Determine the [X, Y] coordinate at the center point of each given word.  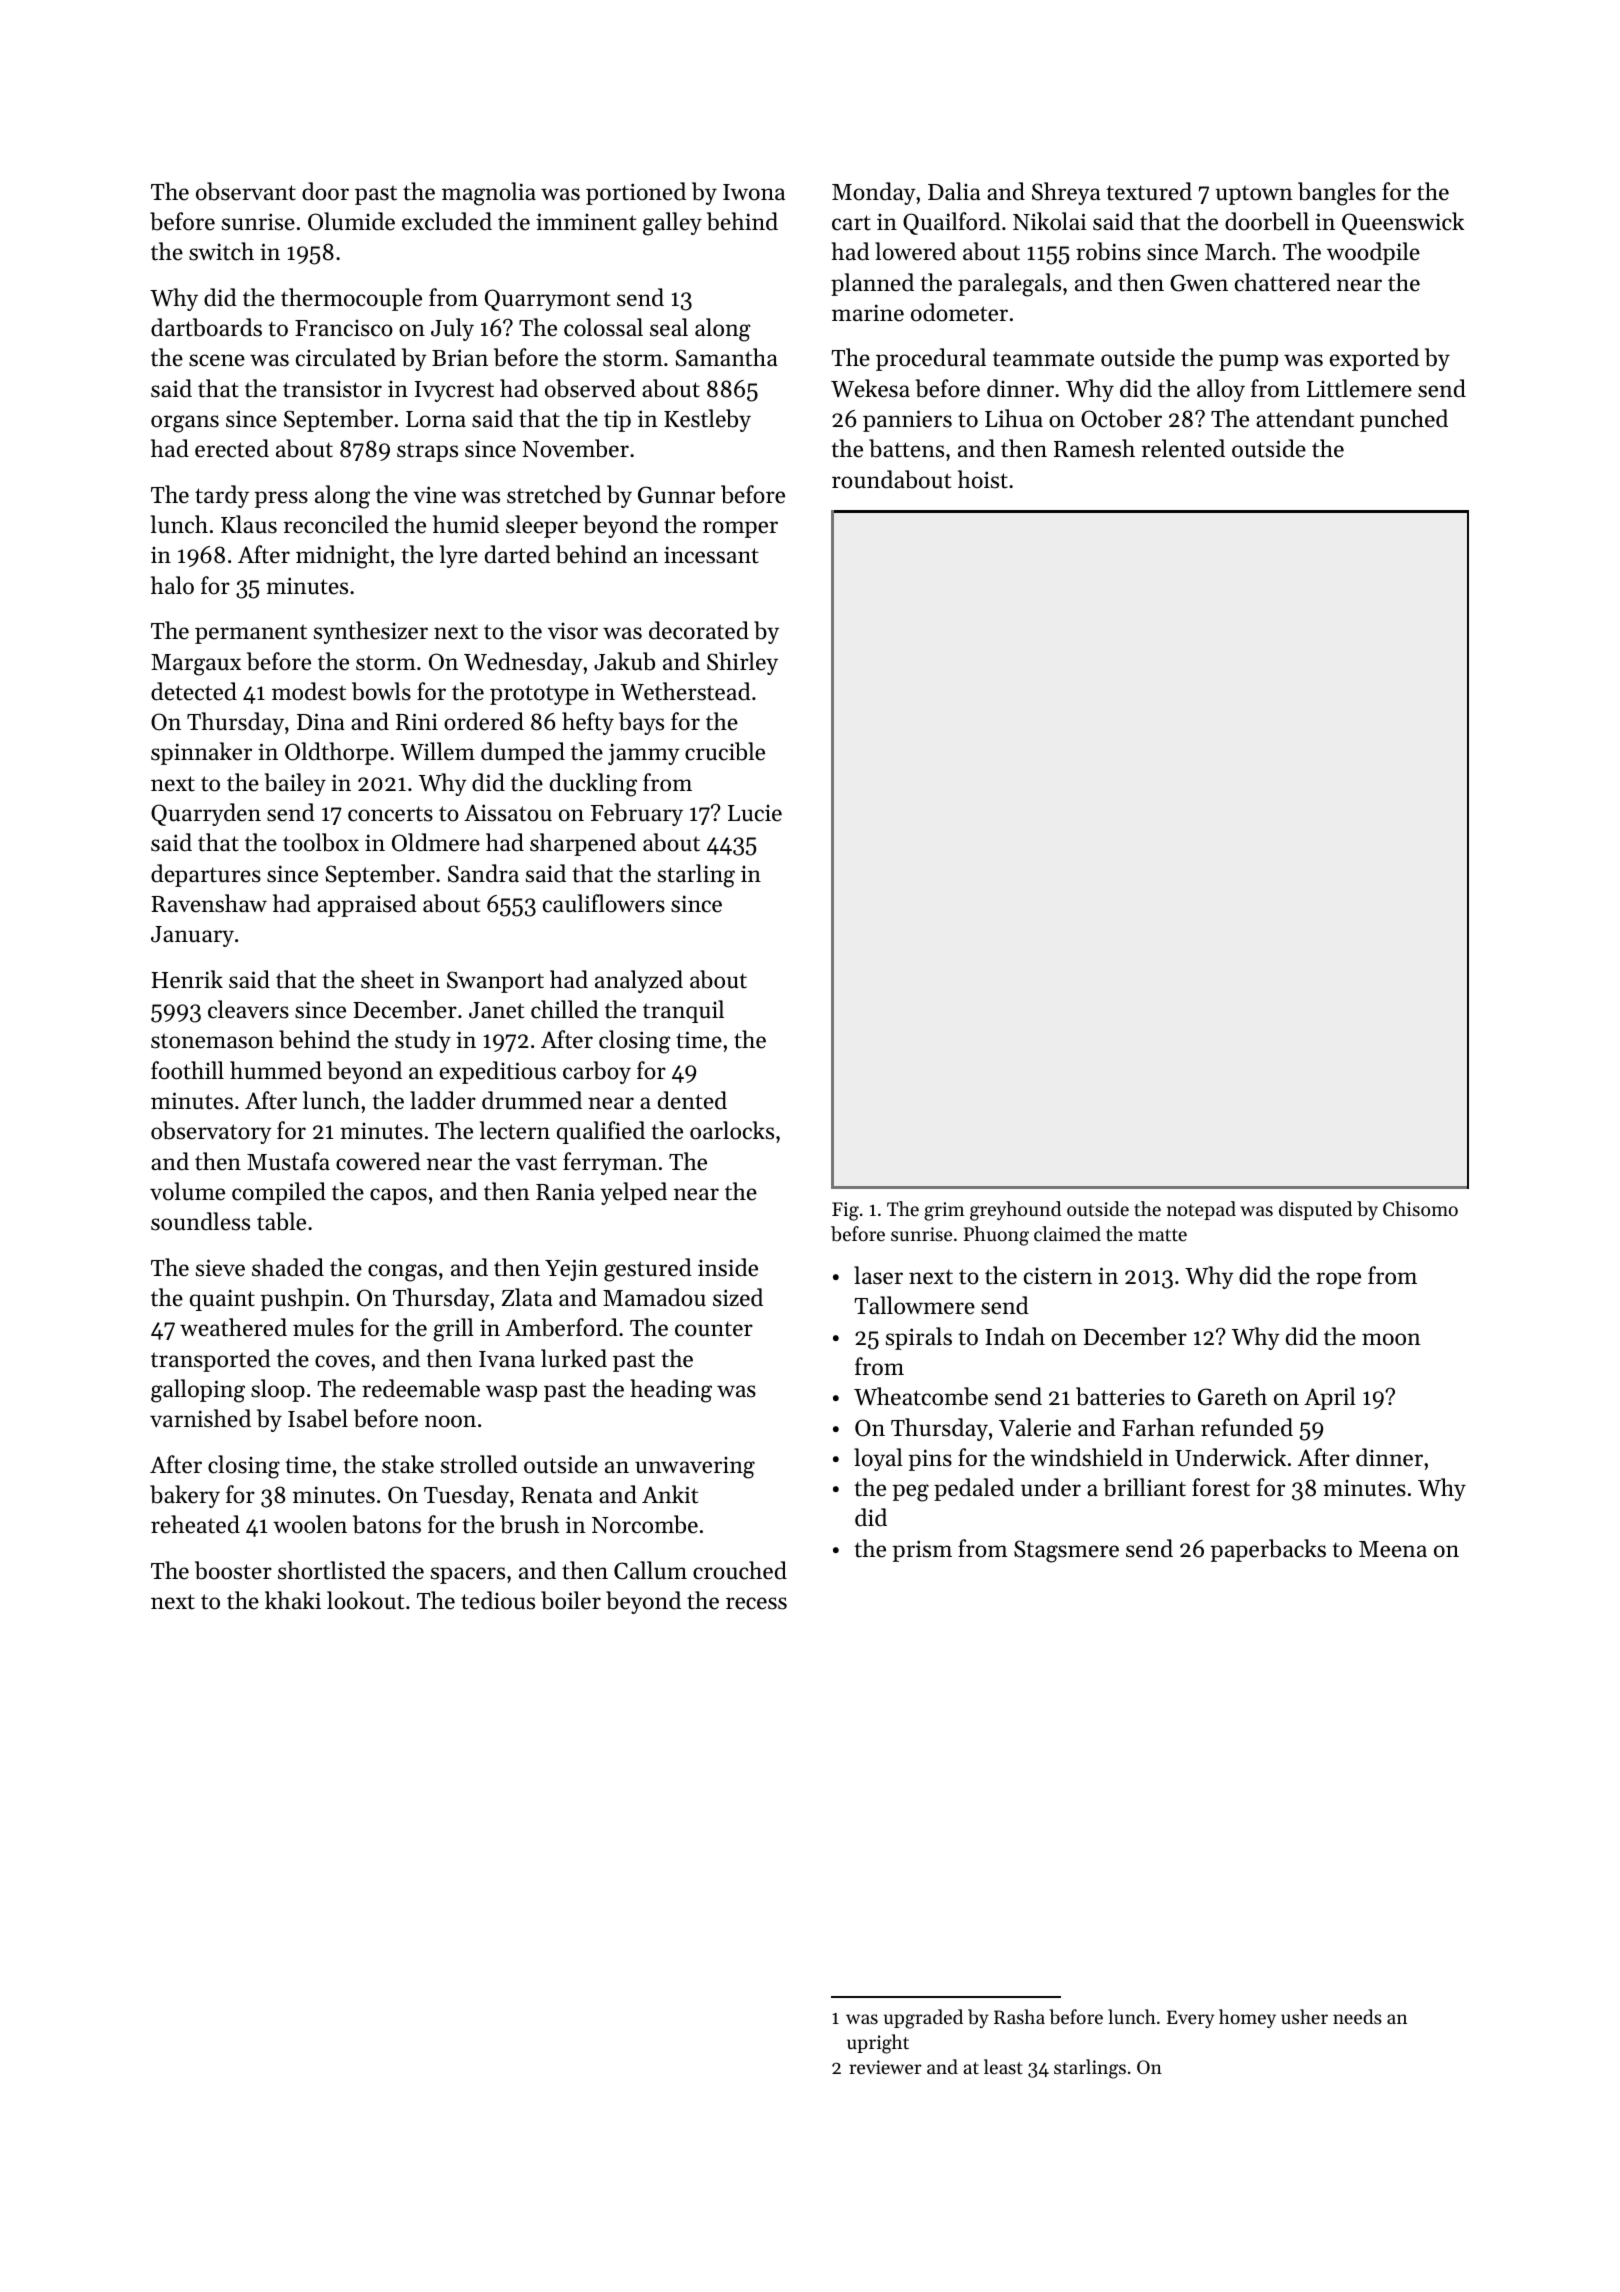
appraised [367, 905]
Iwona [754, 192]
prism [922, 1551]
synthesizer [371, 632]
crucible [725, 751]
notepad [1201, 1210]
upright [878, 2044]
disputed [1315, 1210]
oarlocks [732, 1130]
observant [246, 191]
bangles [1337, 194]
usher [1304, 2016]
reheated [195, 1524]
